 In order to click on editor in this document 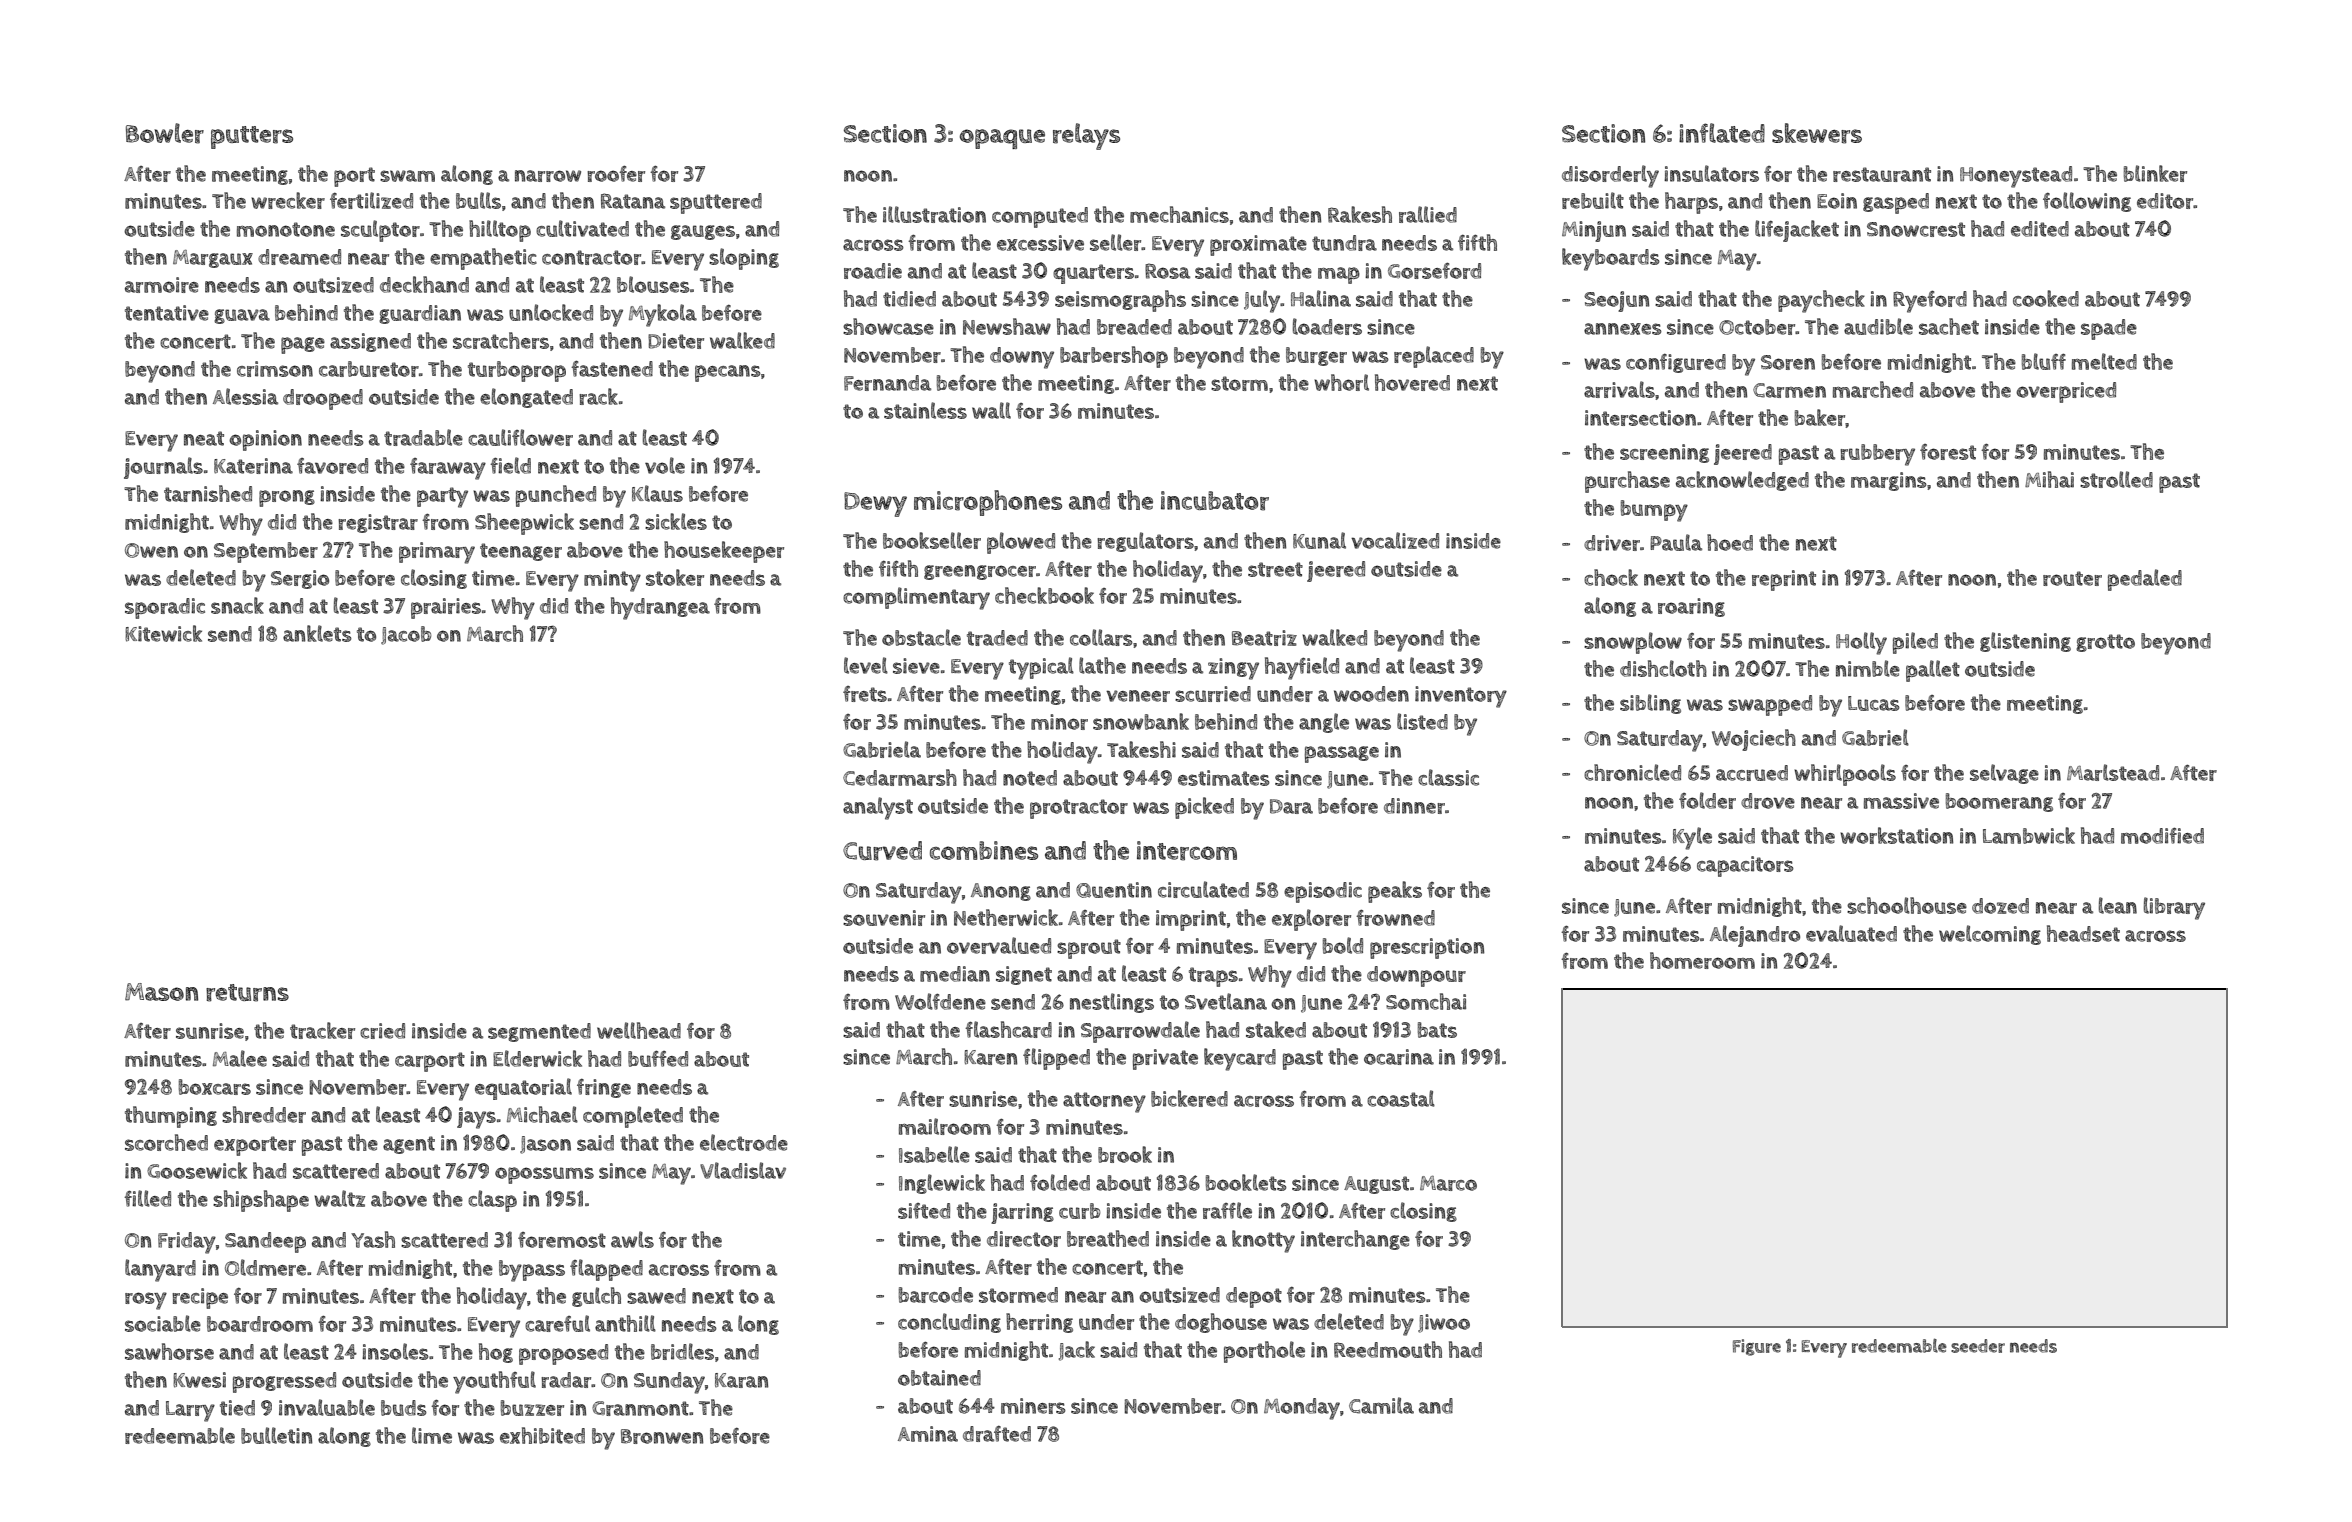, I will do `click(2165, 201)`.
